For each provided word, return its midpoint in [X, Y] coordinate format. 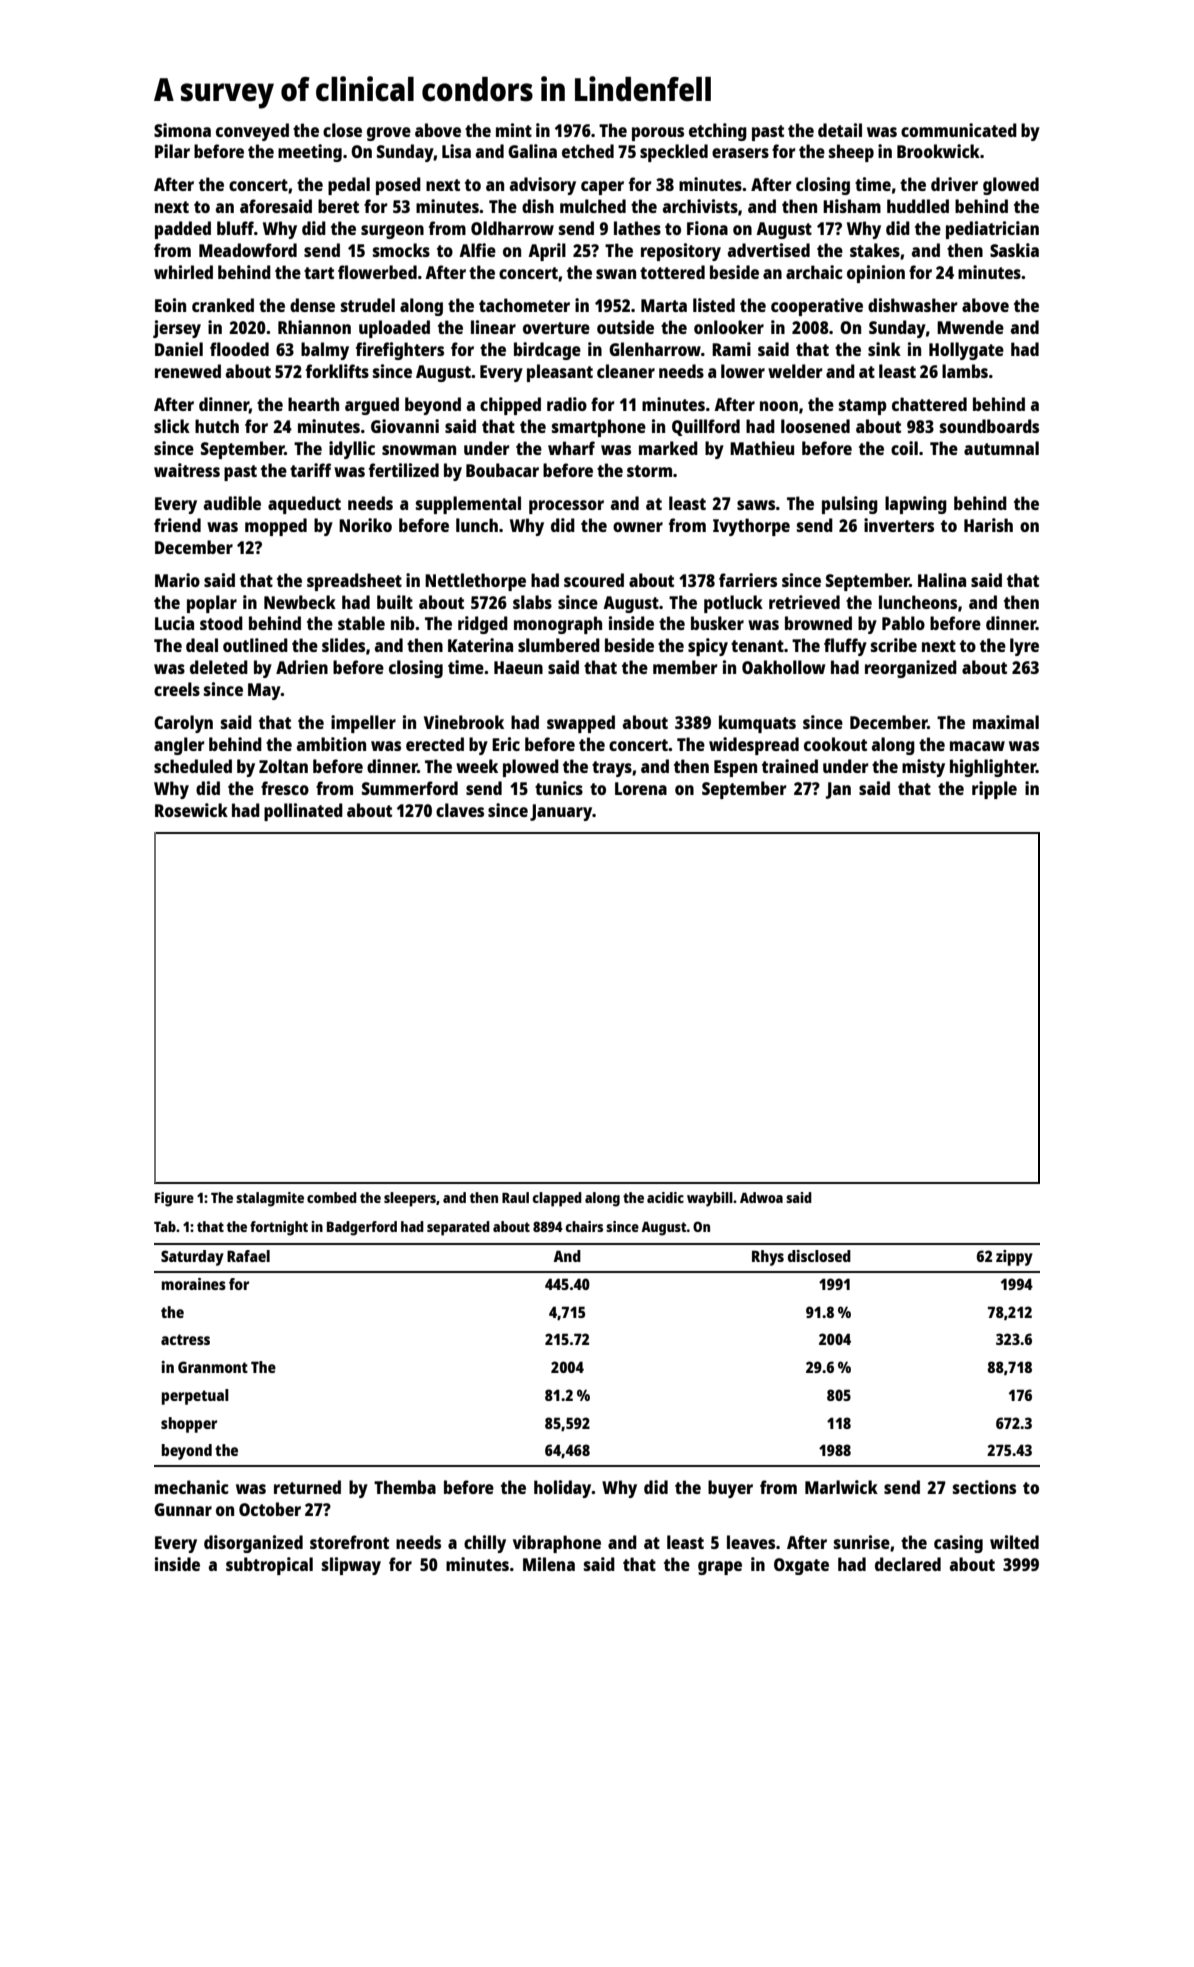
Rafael [248, 1256]
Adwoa [761, 1197]
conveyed [252, 132]
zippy [1014, 1258]
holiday [563, 1489]
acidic [665, 1197]
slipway [351, 1566]
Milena [549, 1564]
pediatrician [992, 230]
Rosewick [191, 810]
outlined [255, 645]
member [685, 667]
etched [588, 151]
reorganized [911, 669]
